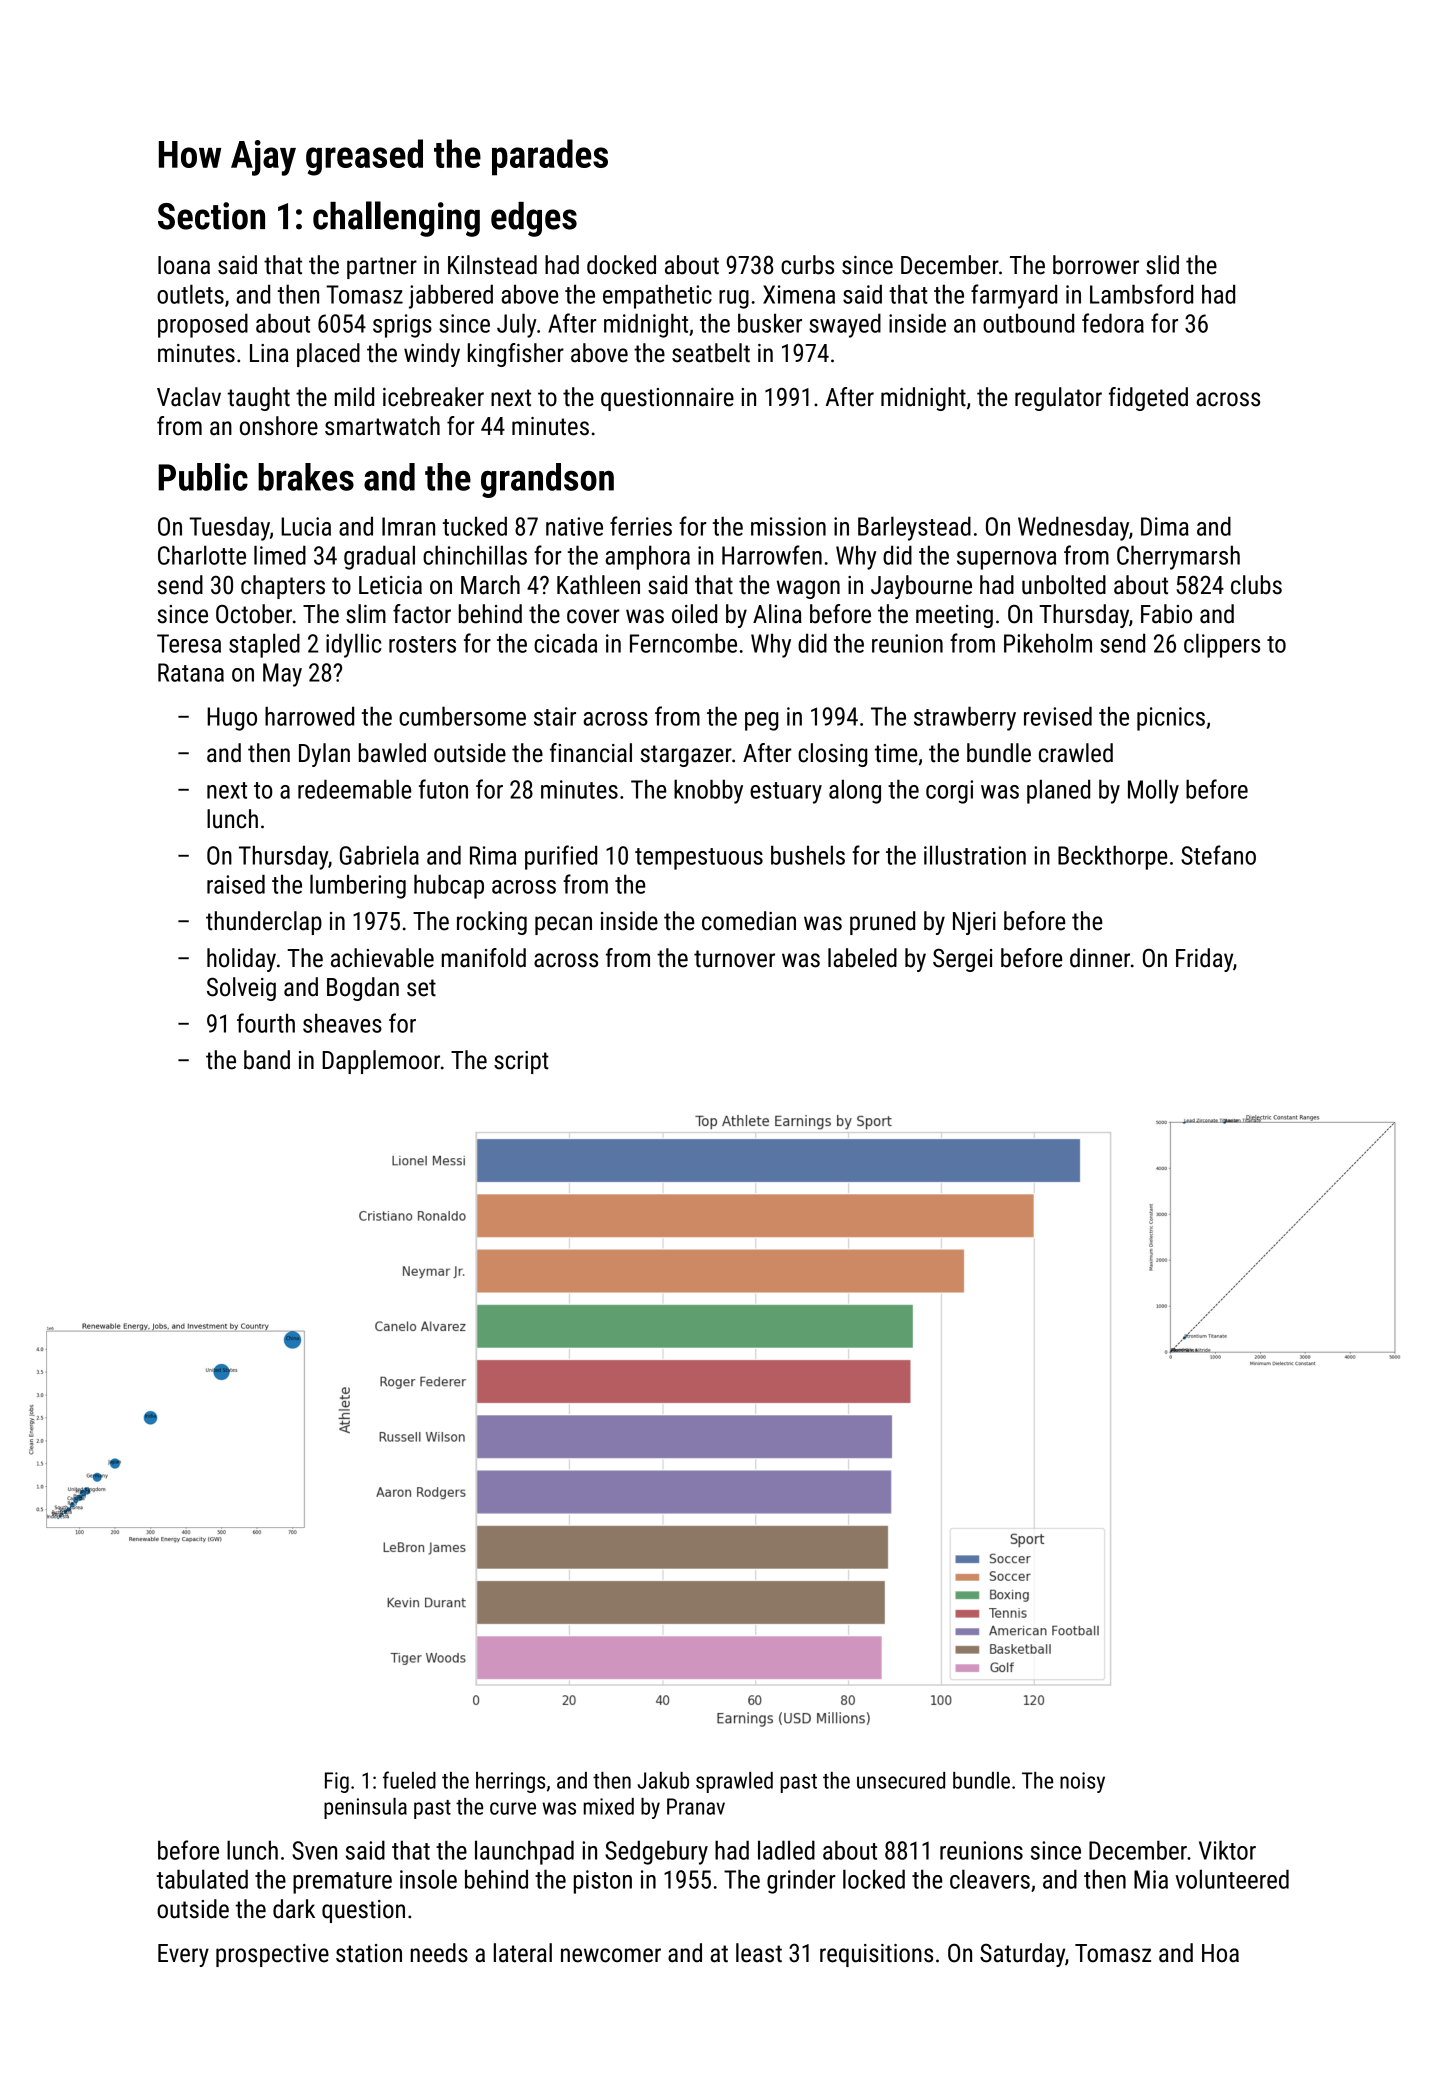 This image has height=2100, width=1450. I want to click on tabulated, so click(202, 1879).
